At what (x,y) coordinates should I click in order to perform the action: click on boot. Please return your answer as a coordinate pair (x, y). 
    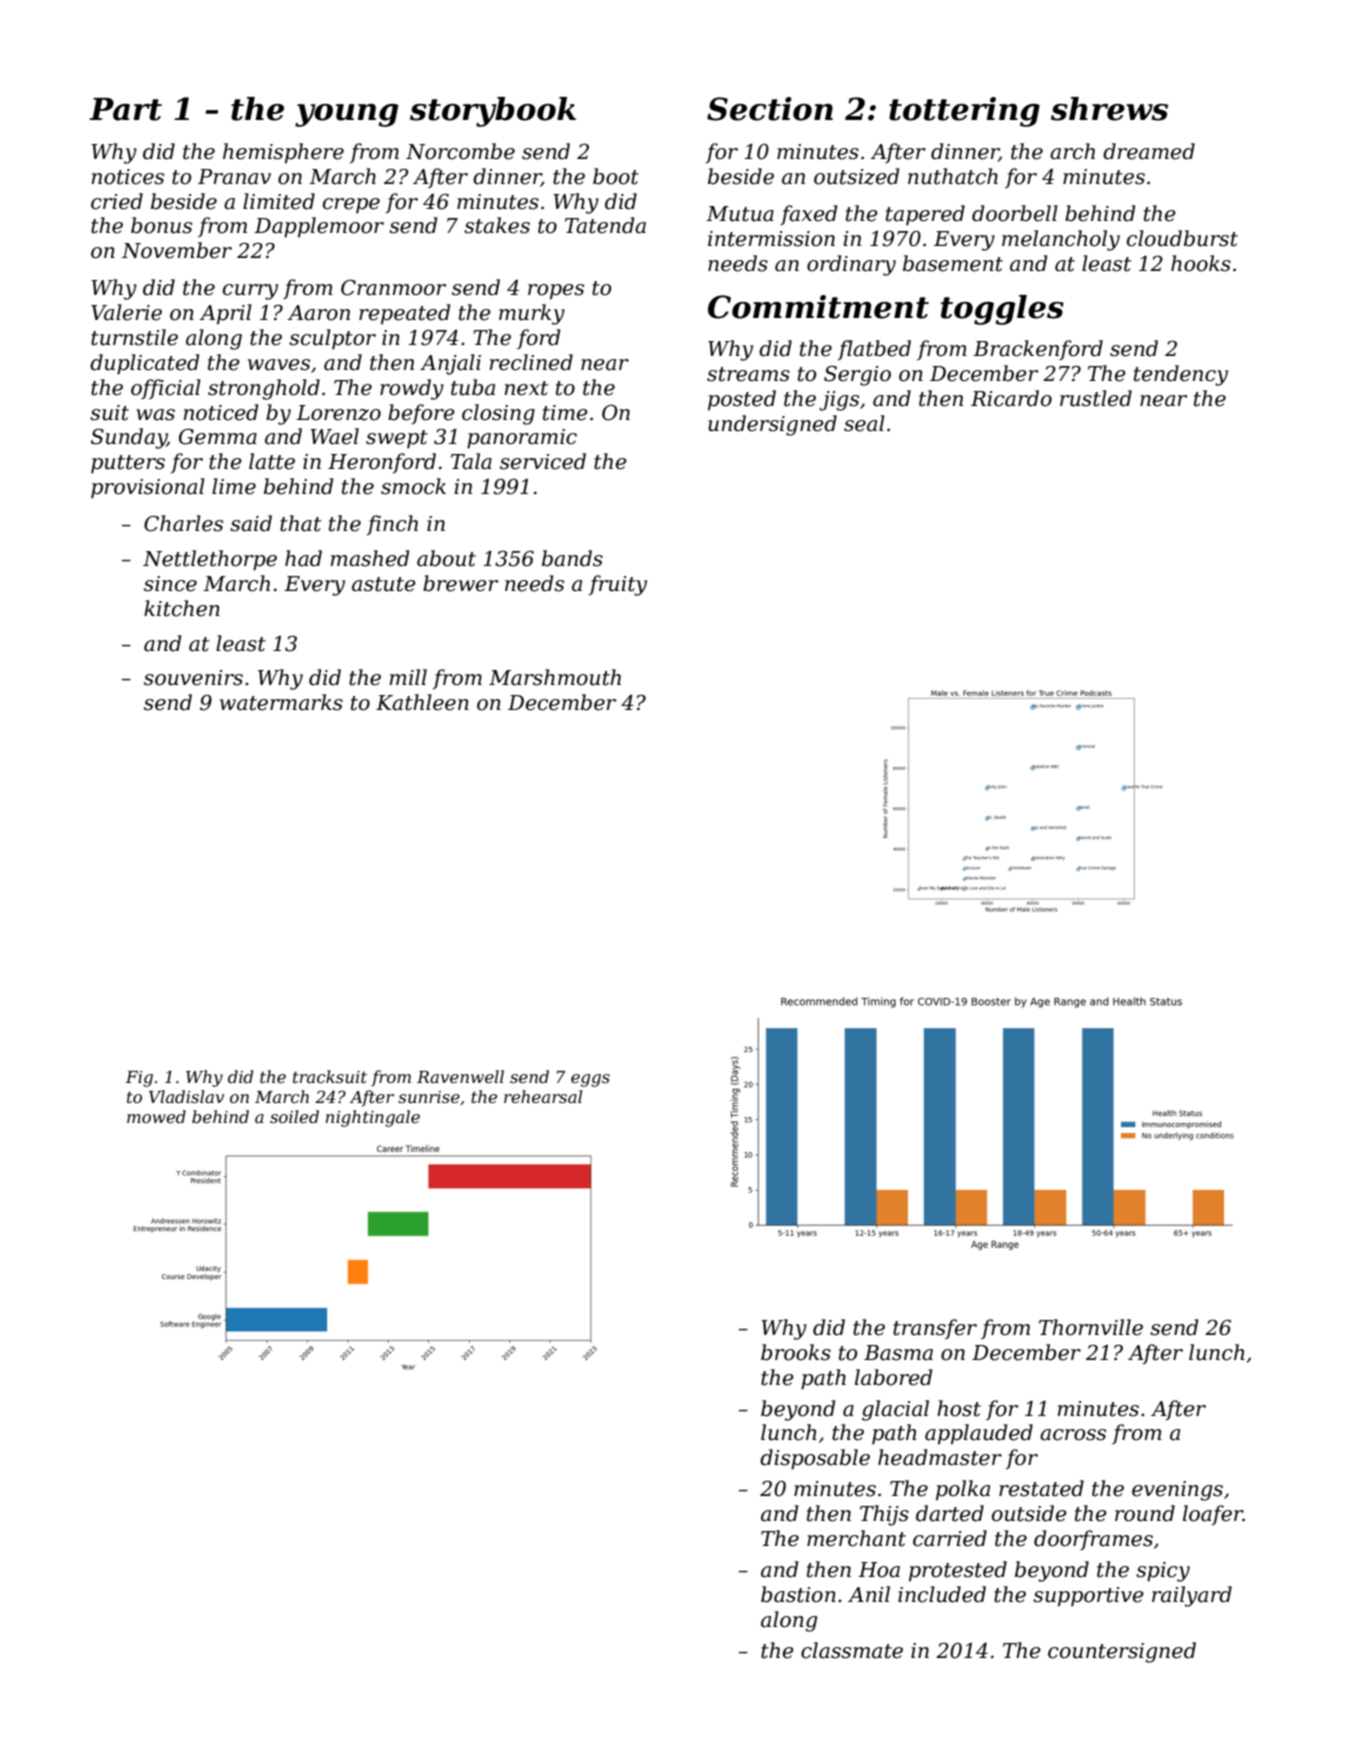
    Looking at the image, I should click on (616, 176).
